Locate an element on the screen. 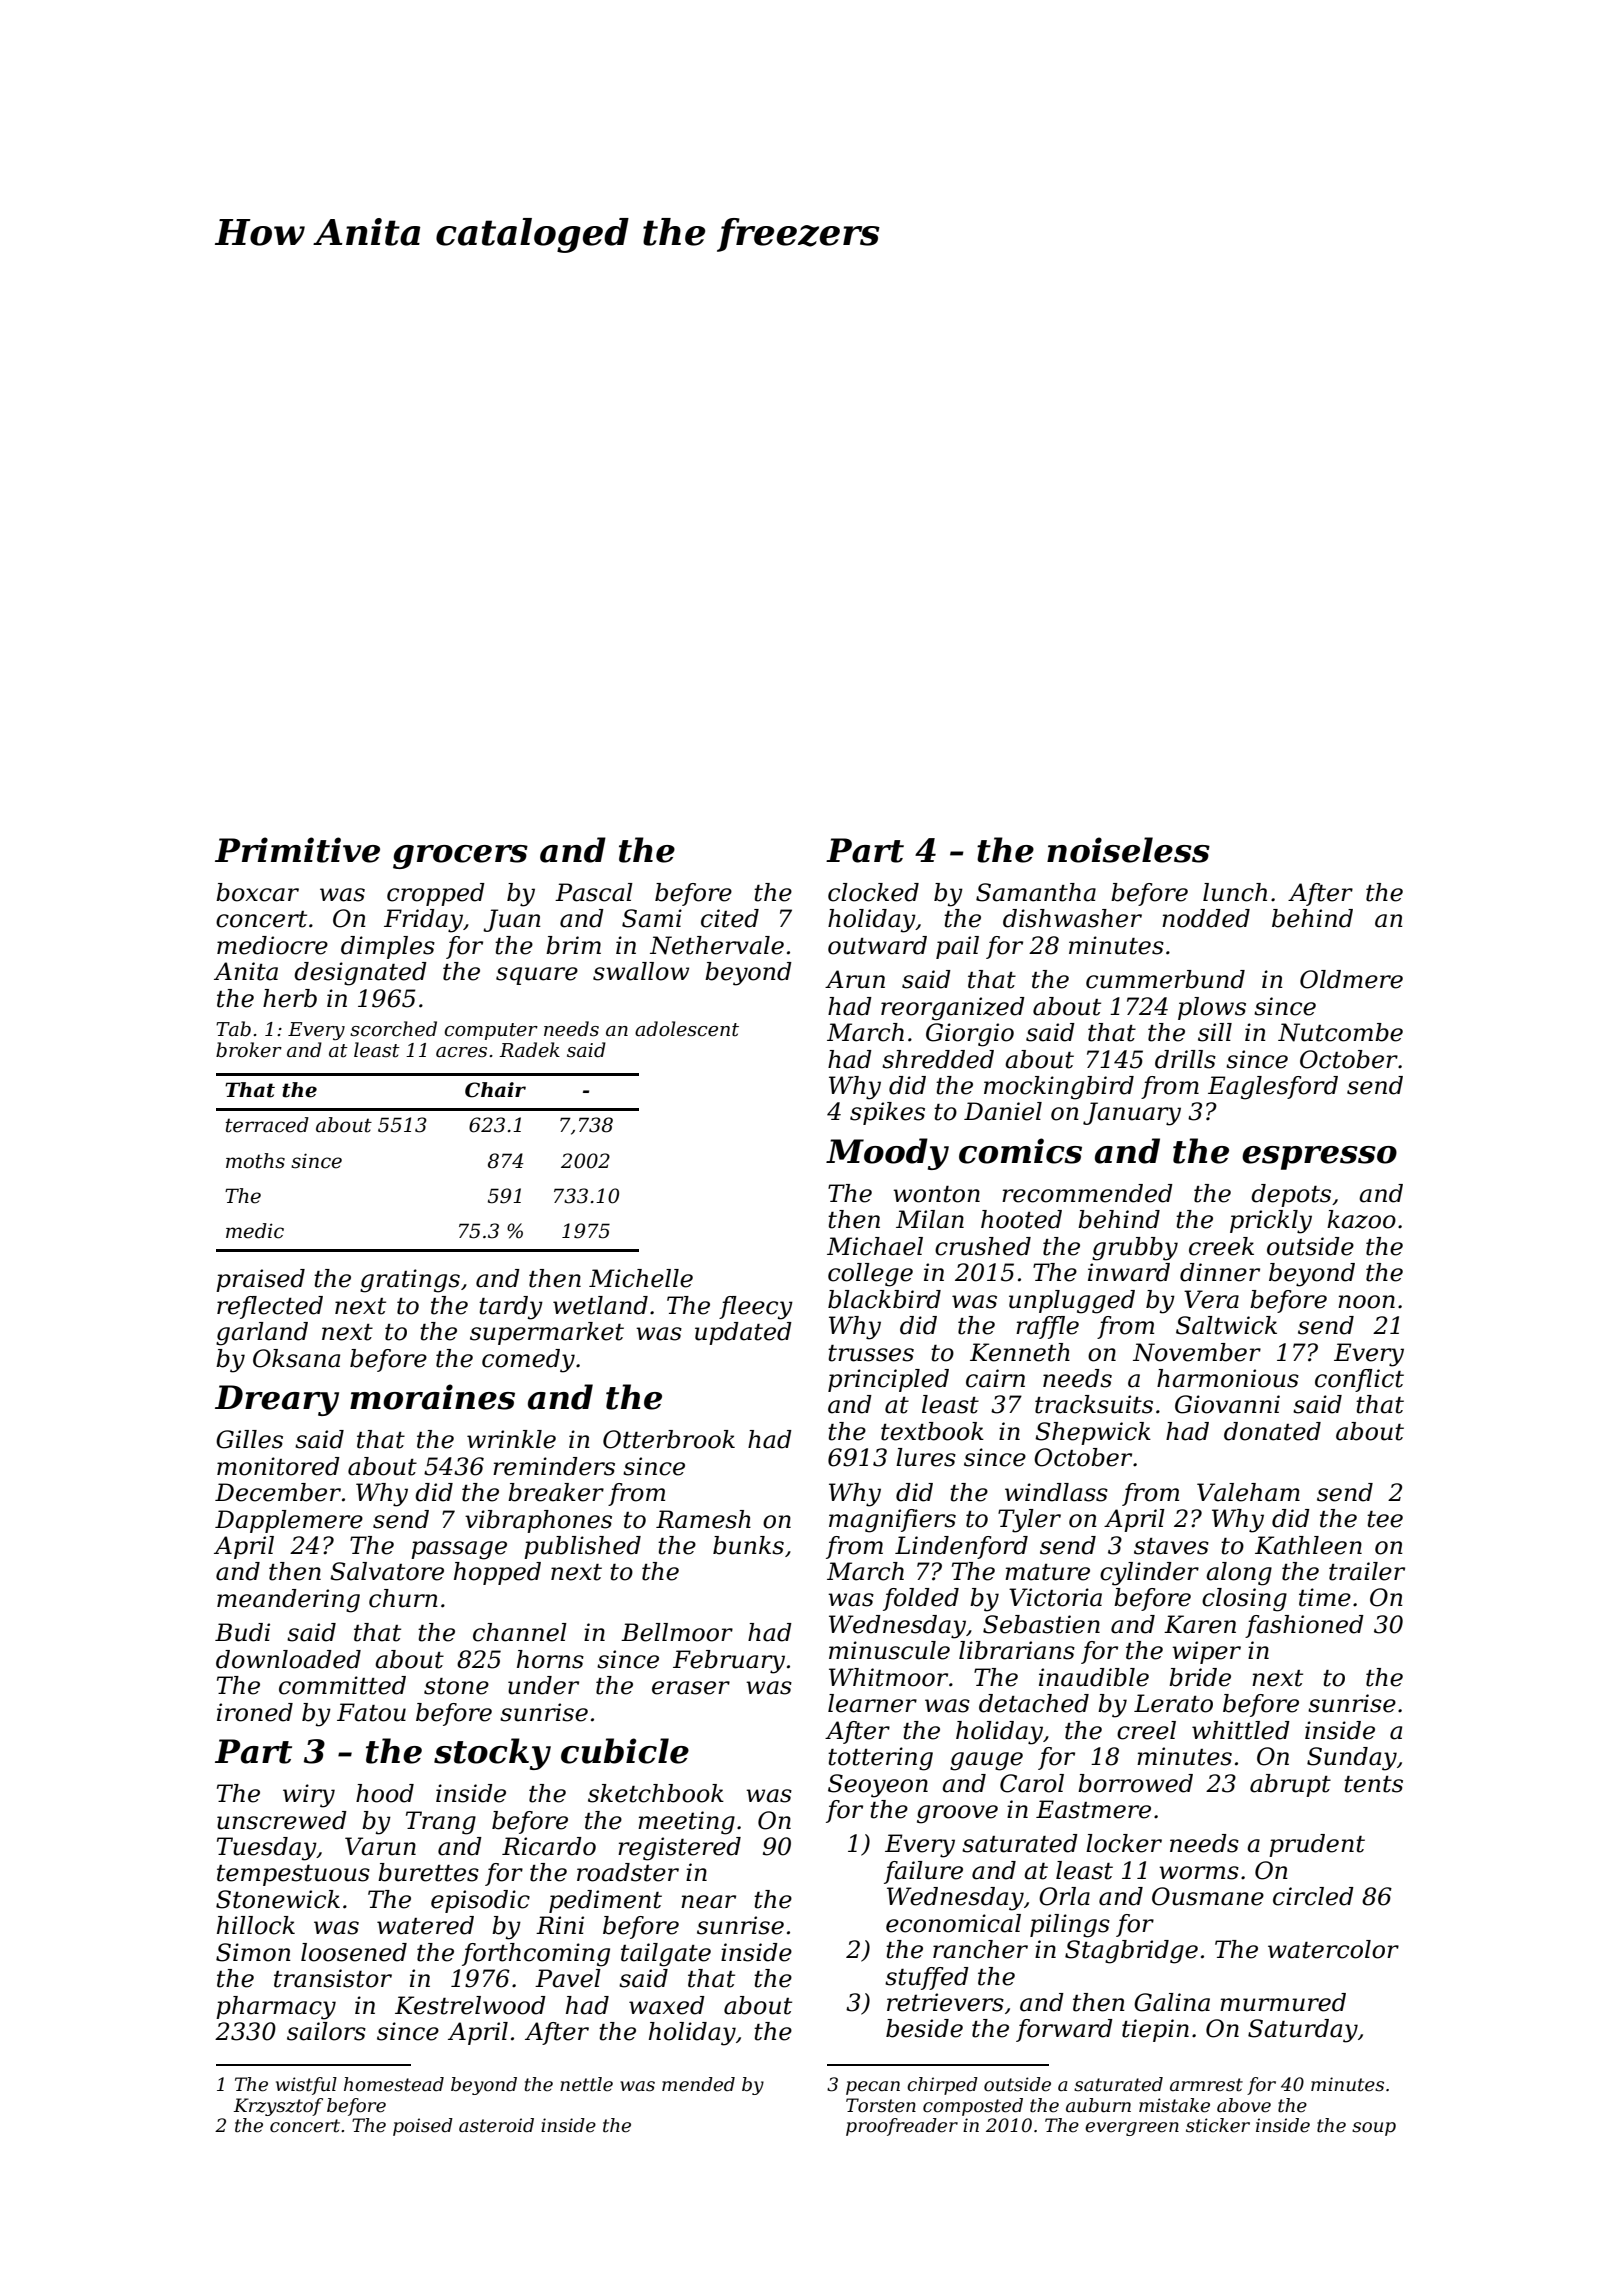 The image size is (1620, 2292). broker is located at coordinates (249, 1050).
